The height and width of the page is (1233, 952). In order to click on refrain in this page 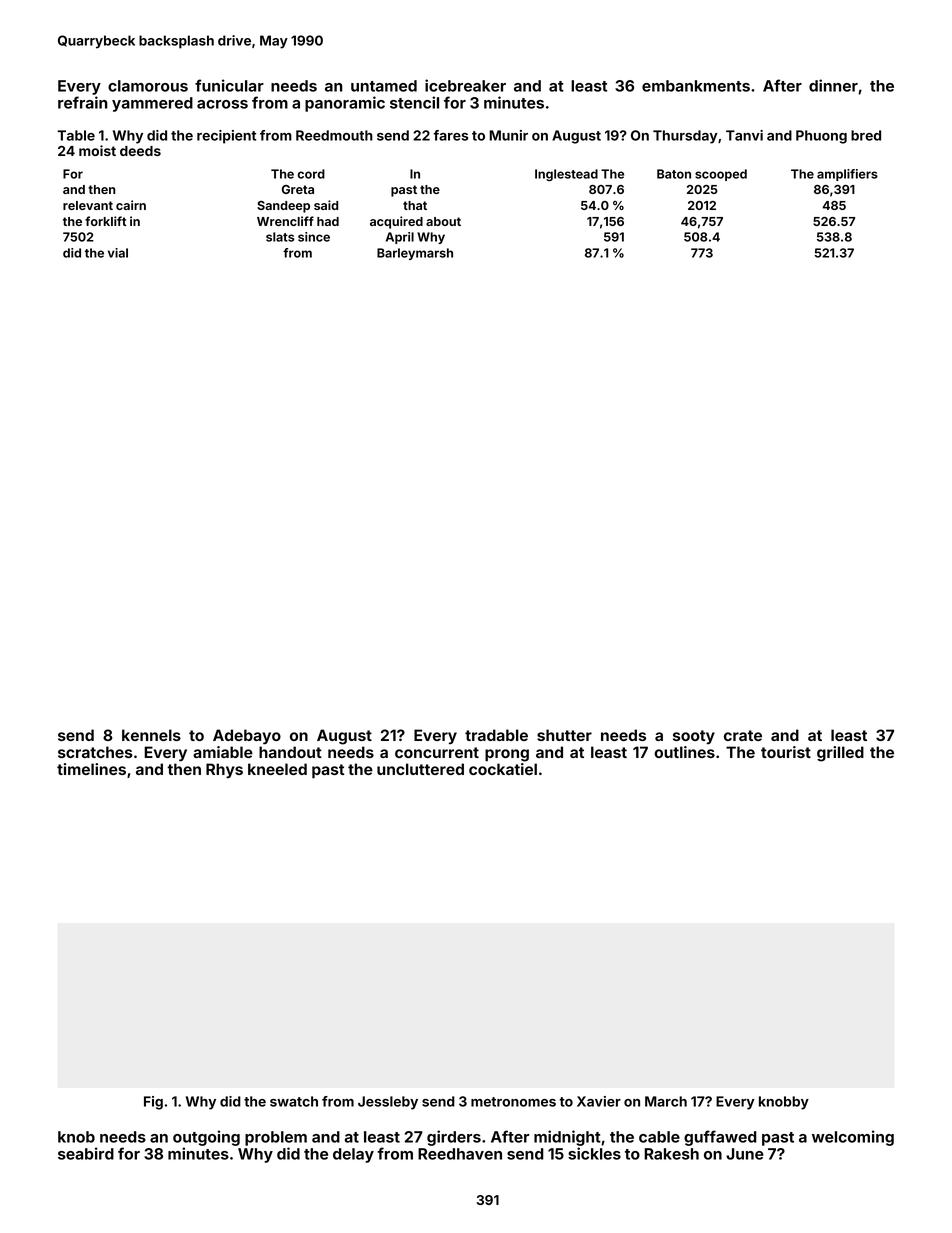, I will do `click(83, 102)`.
